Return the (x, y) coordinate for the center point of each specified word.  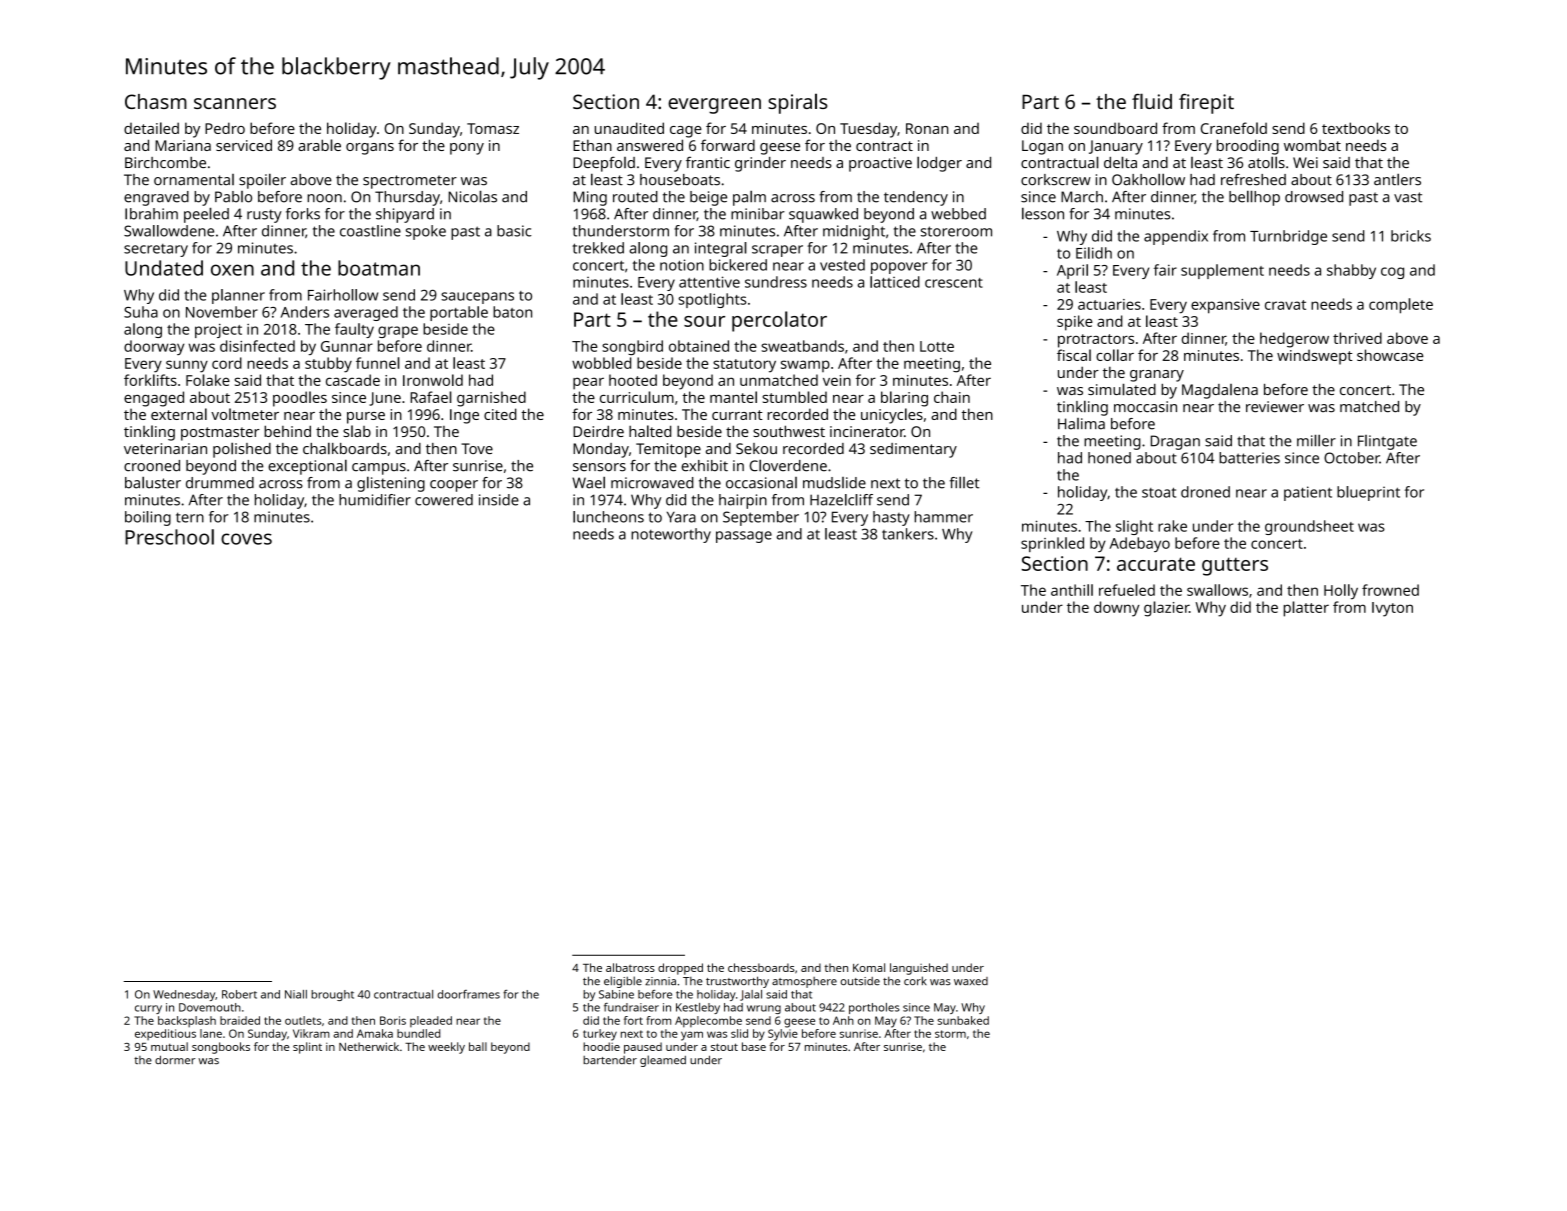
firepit (1206, 104)
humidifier (375, 500)
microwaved (652, 483)
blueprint (1368, 493)
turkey (600, 1035)
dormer (175, 1059)
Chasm (156, 101)
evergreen (714, 106)
